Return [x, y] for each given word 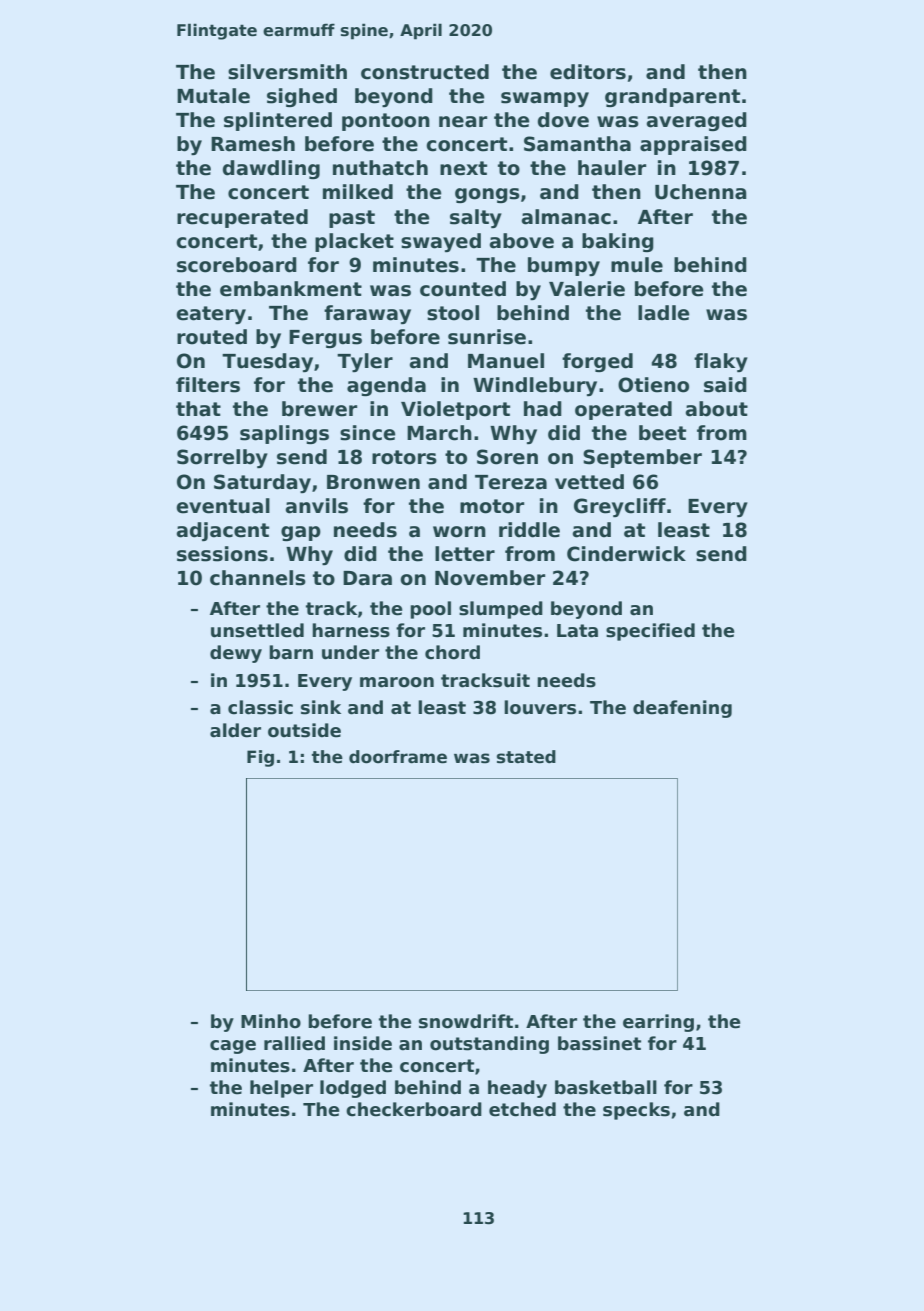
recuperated [242, 218]
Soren [507, 457]
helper [281, 1089]
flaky [721, 362]
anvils [317, 506]
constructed [425, 72]
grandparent [672, 97]
